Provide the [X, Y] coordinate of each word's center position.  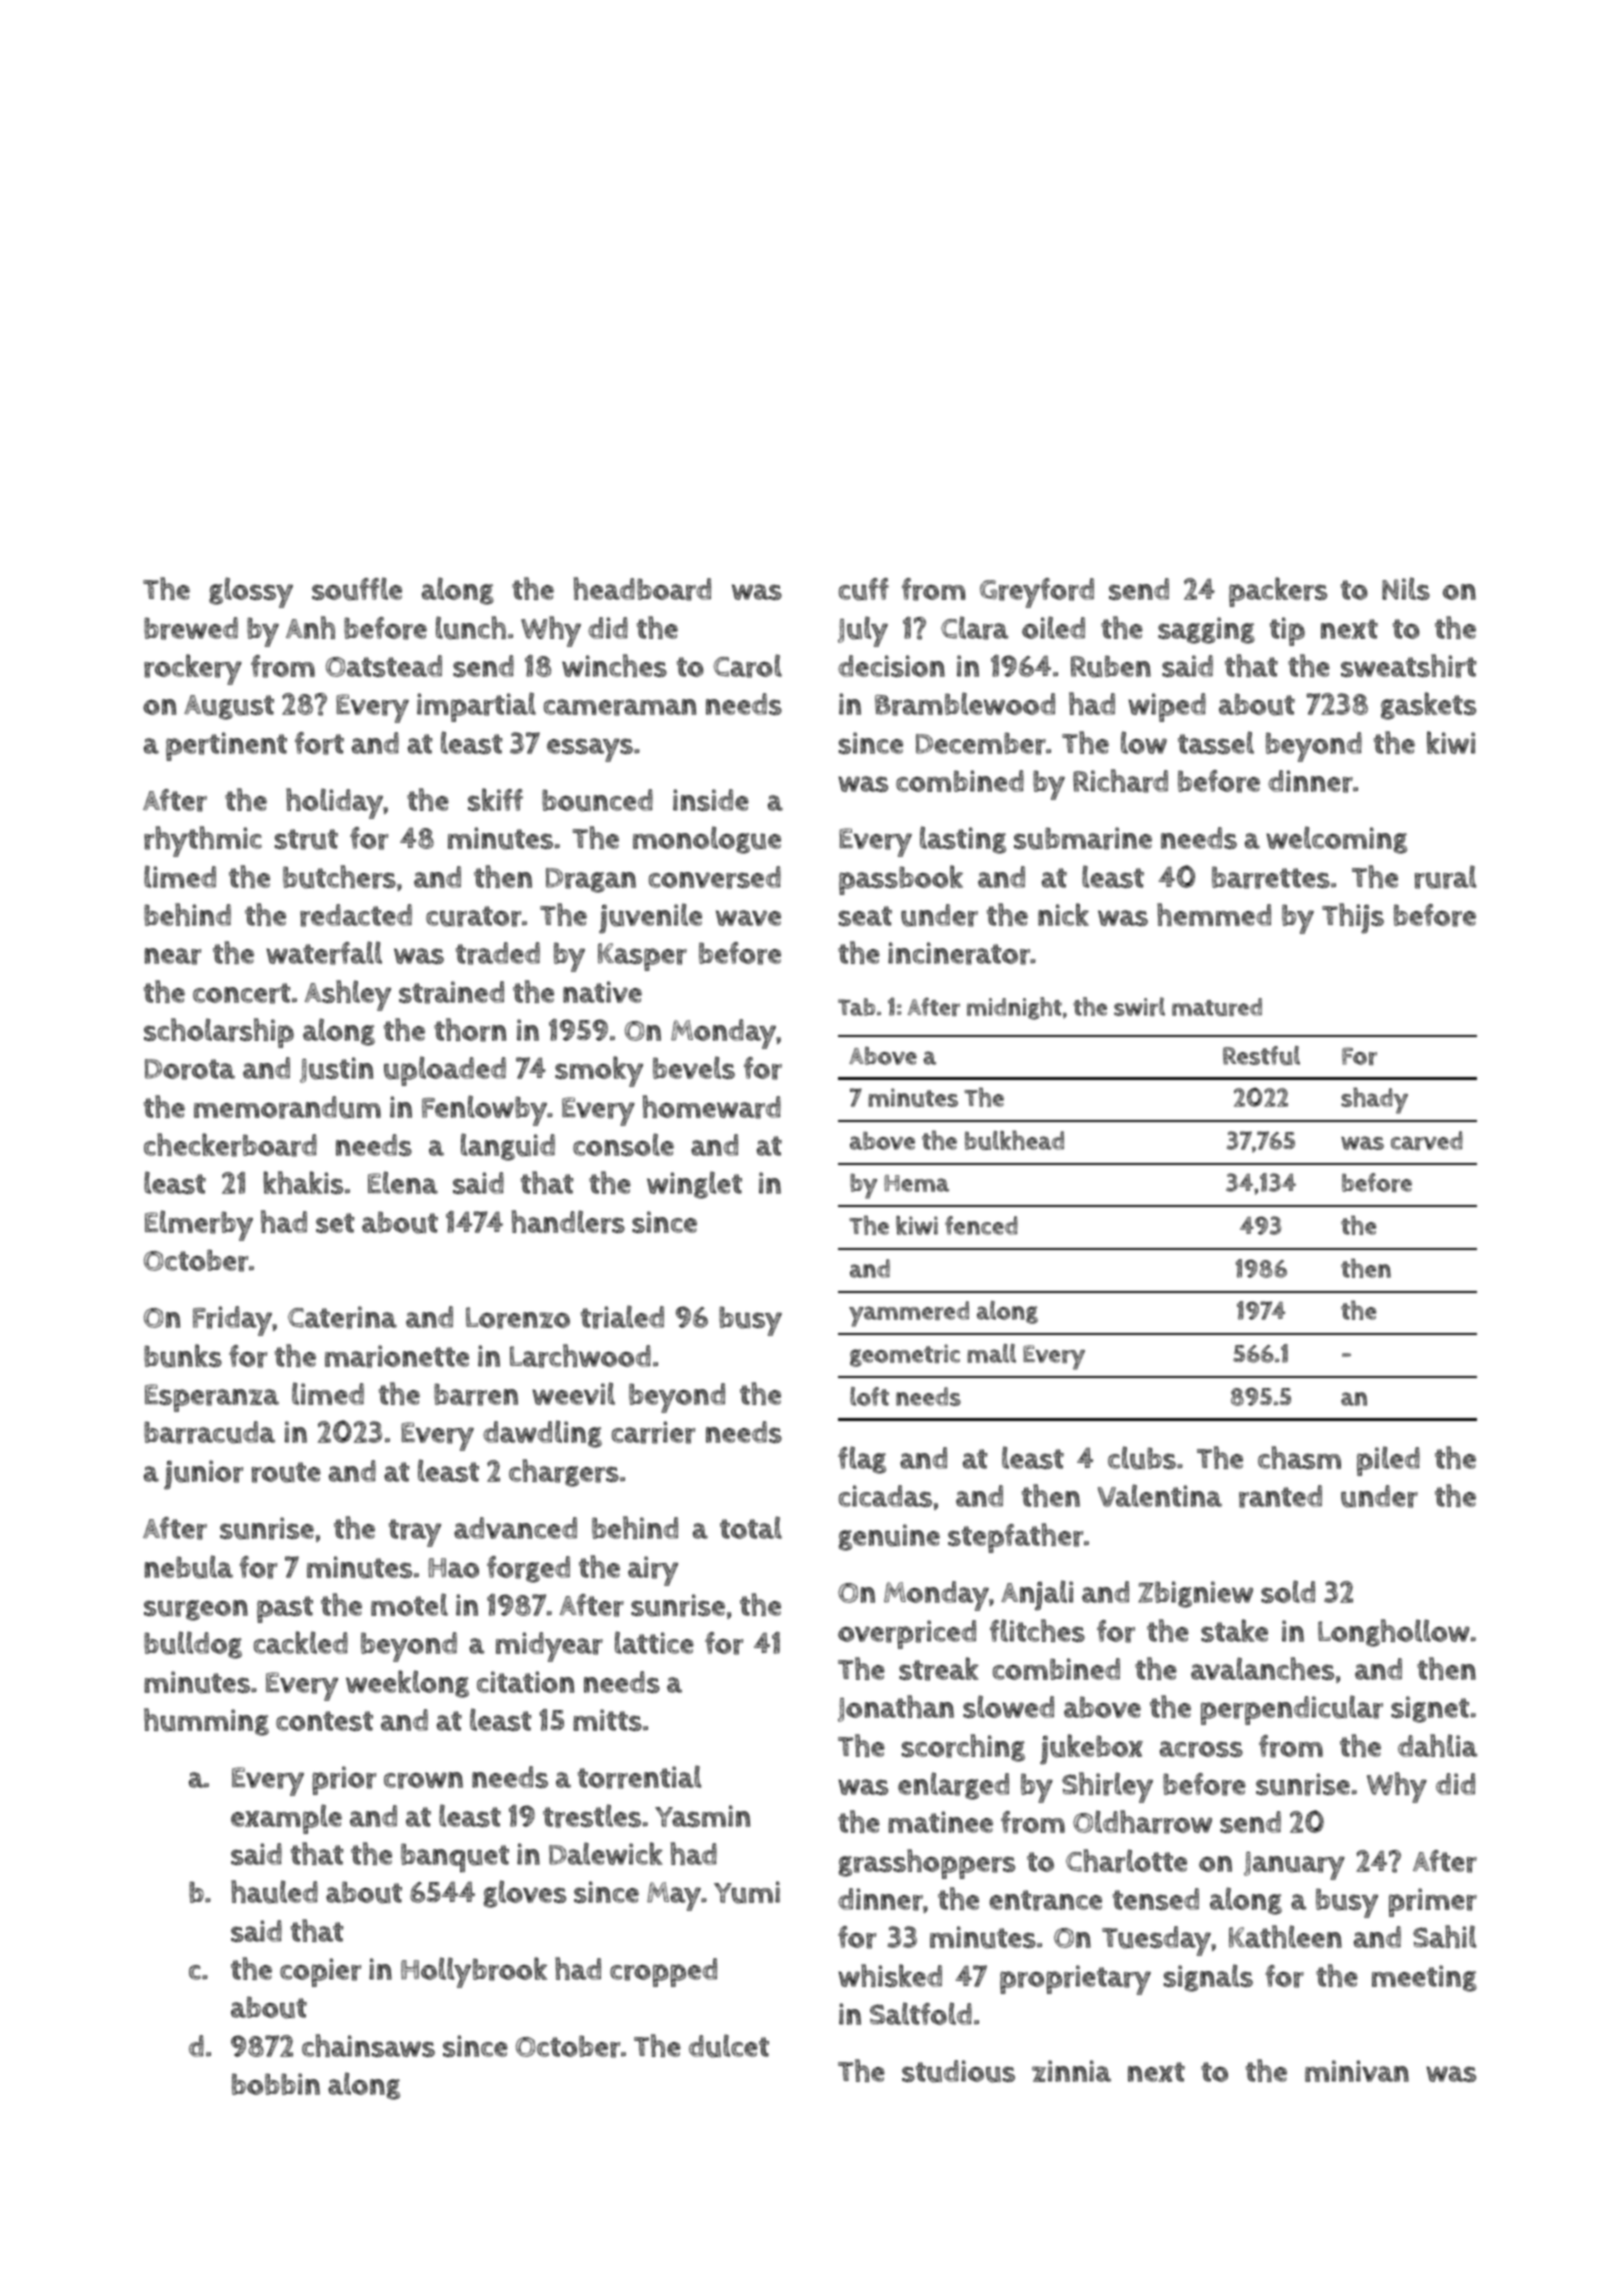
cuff [864, 589]
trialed [622, 1317]
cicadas [885, 1496]
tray [415, 1533]
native [602, 992]
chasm [1299, 1457]
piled [1388, 1461]
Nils [1406, 588]
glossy [251, 592]
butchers [339, 877]
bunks [183, 1356]
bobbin [276, 2084]
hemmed [1214, 914]
